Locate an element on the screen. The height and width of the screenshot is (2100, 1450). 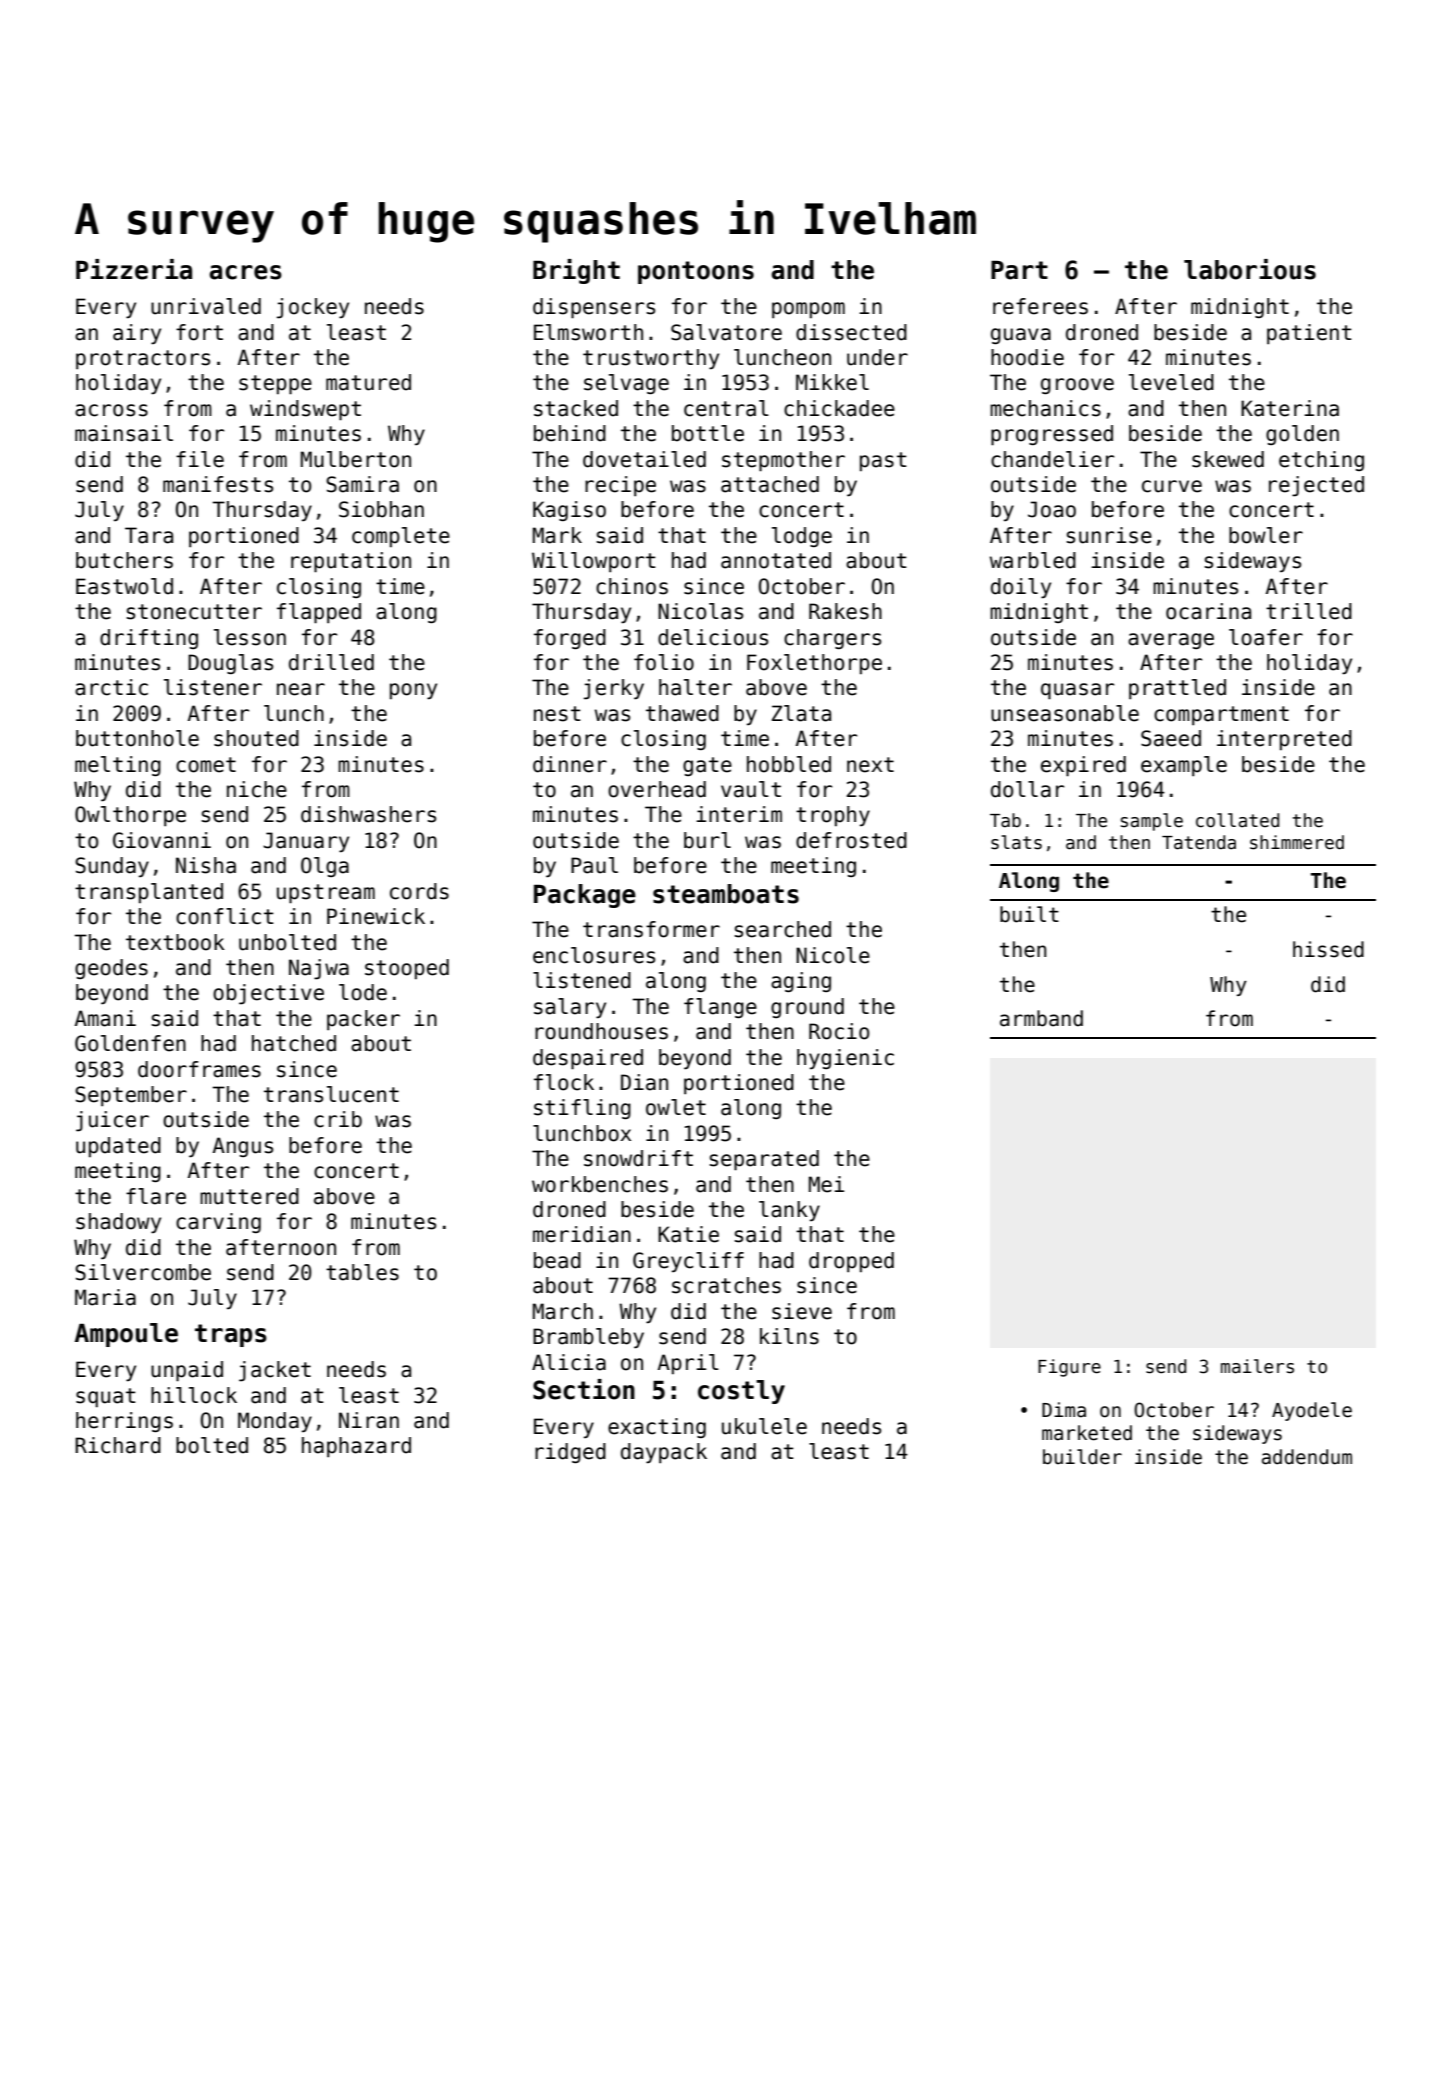
addendum is located at coordinates (1307, 1457).
